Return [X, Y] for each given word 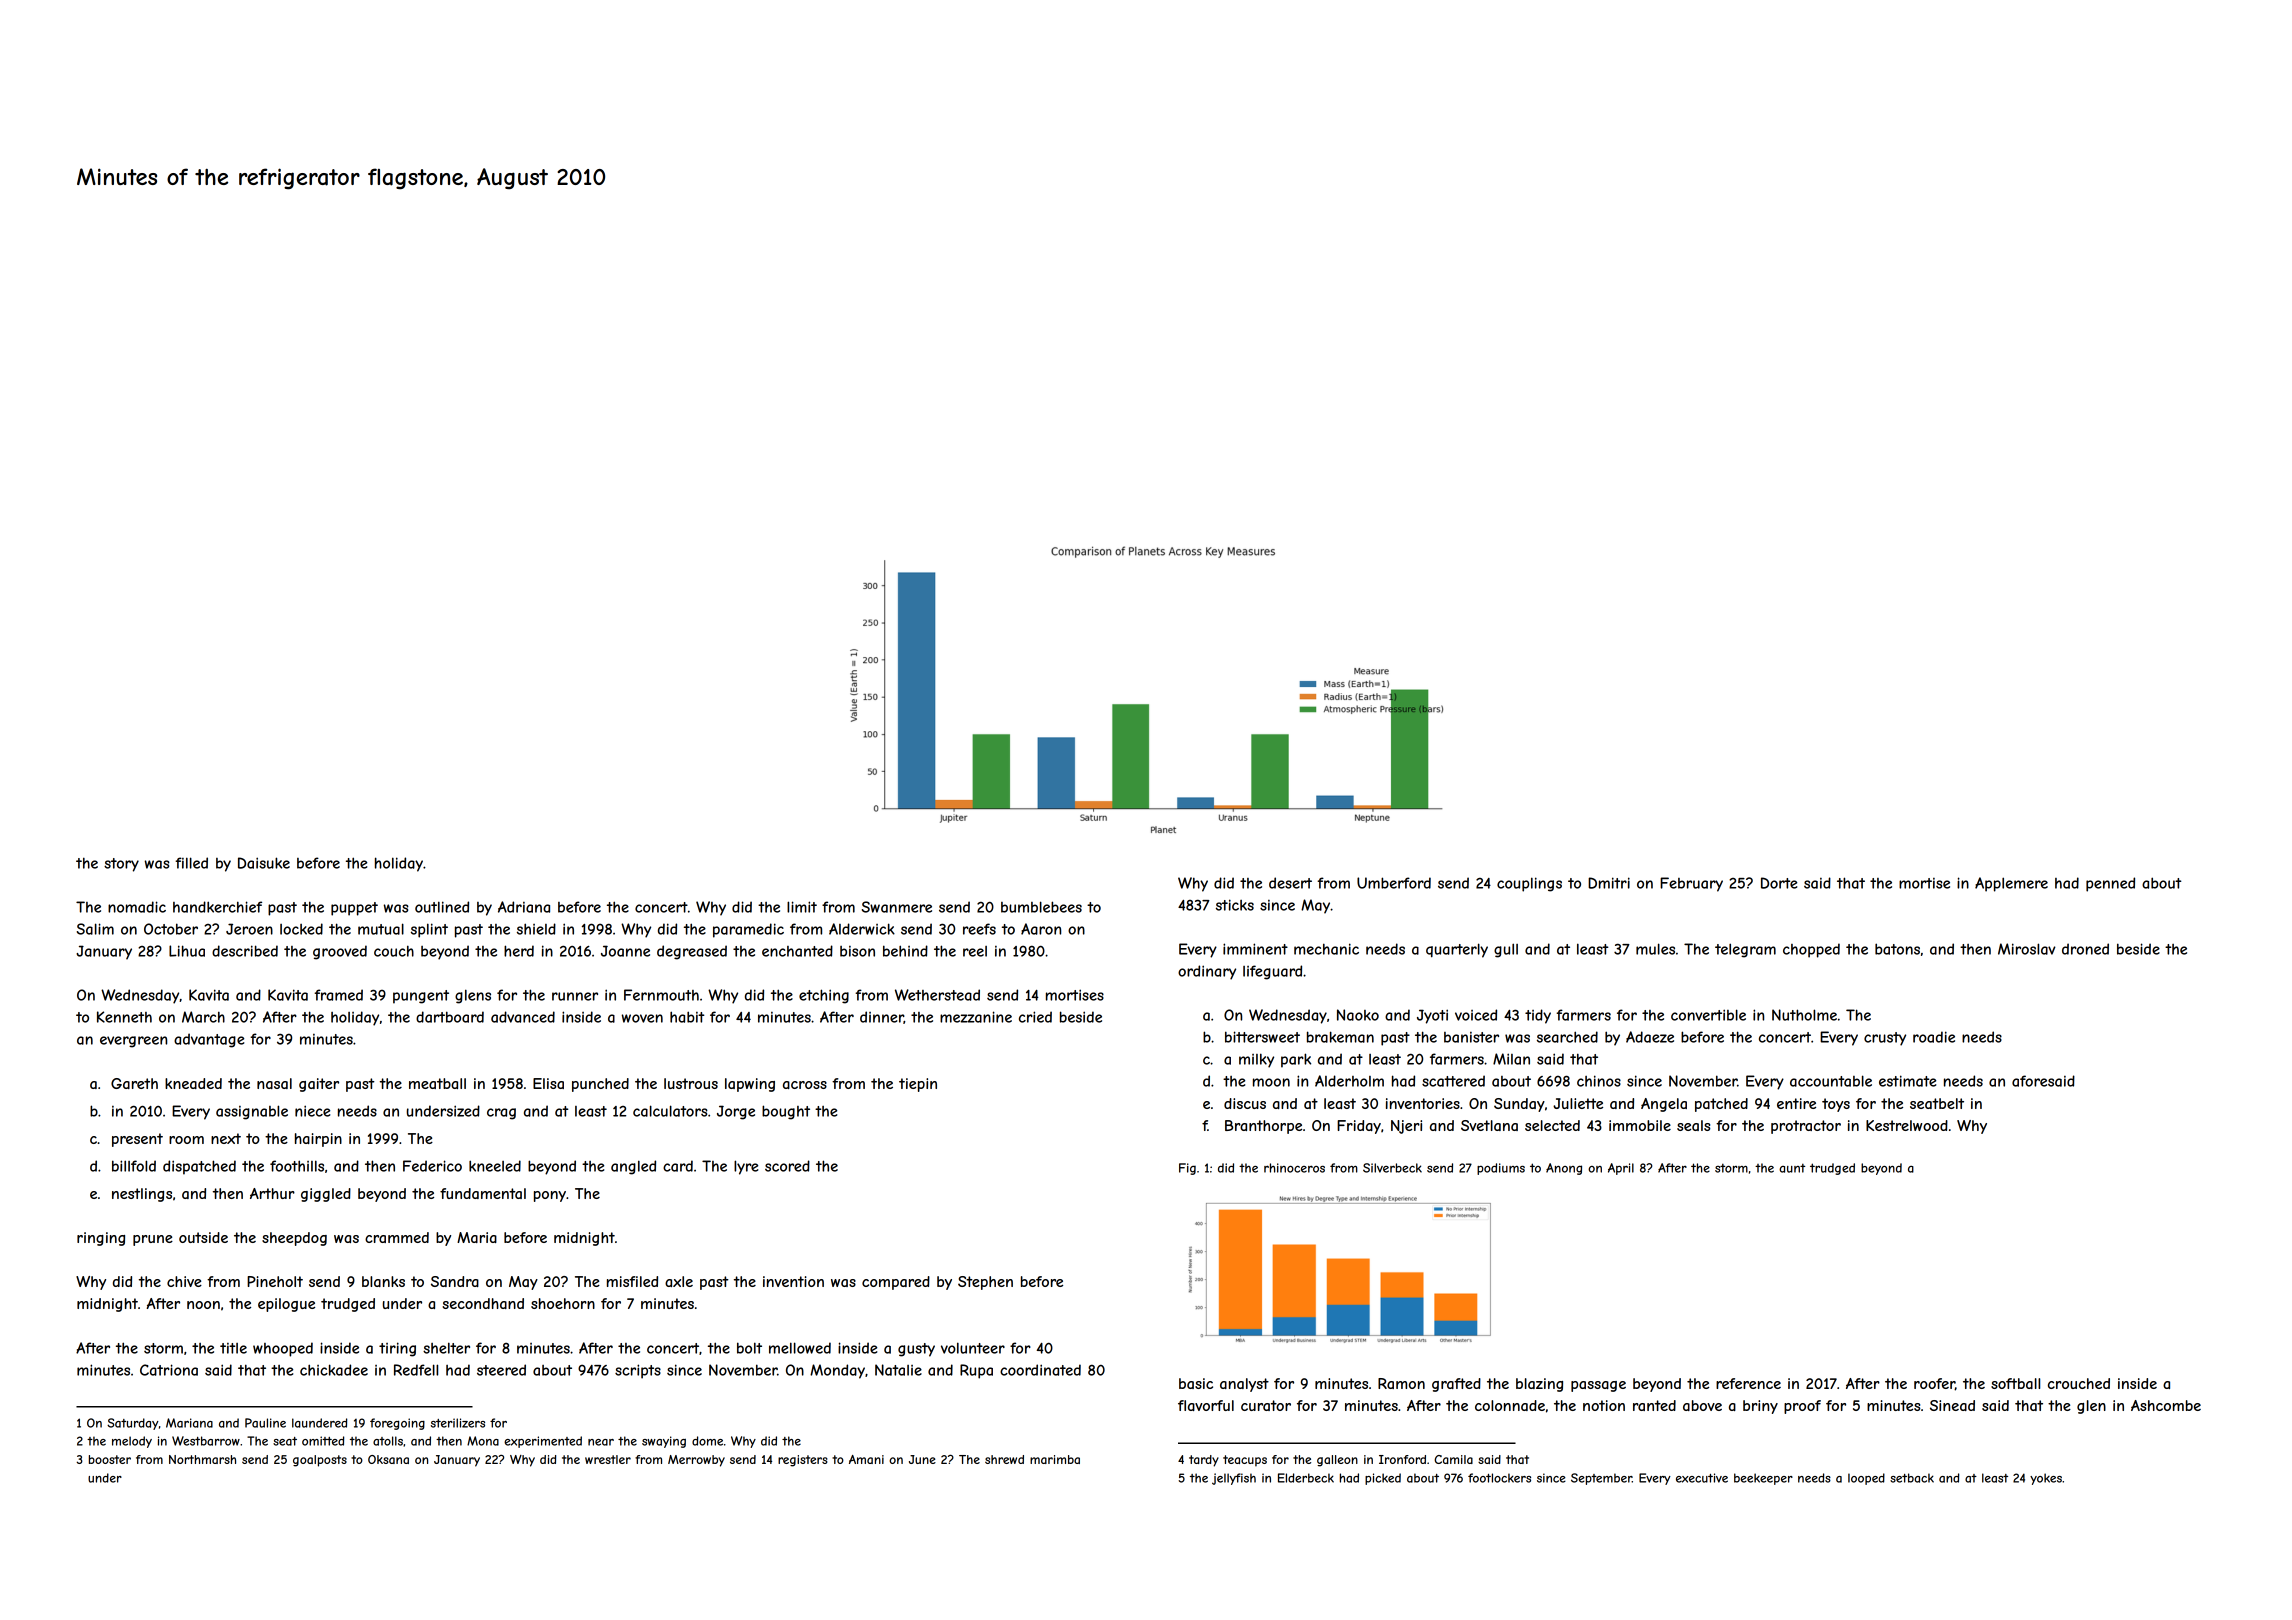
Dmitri [1609, 883]
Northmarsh [202, 1459]
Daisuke [264, 863]
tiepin [918, 1085]
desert [1290, 883]
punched [600, 1085]
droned [2085, 949]
